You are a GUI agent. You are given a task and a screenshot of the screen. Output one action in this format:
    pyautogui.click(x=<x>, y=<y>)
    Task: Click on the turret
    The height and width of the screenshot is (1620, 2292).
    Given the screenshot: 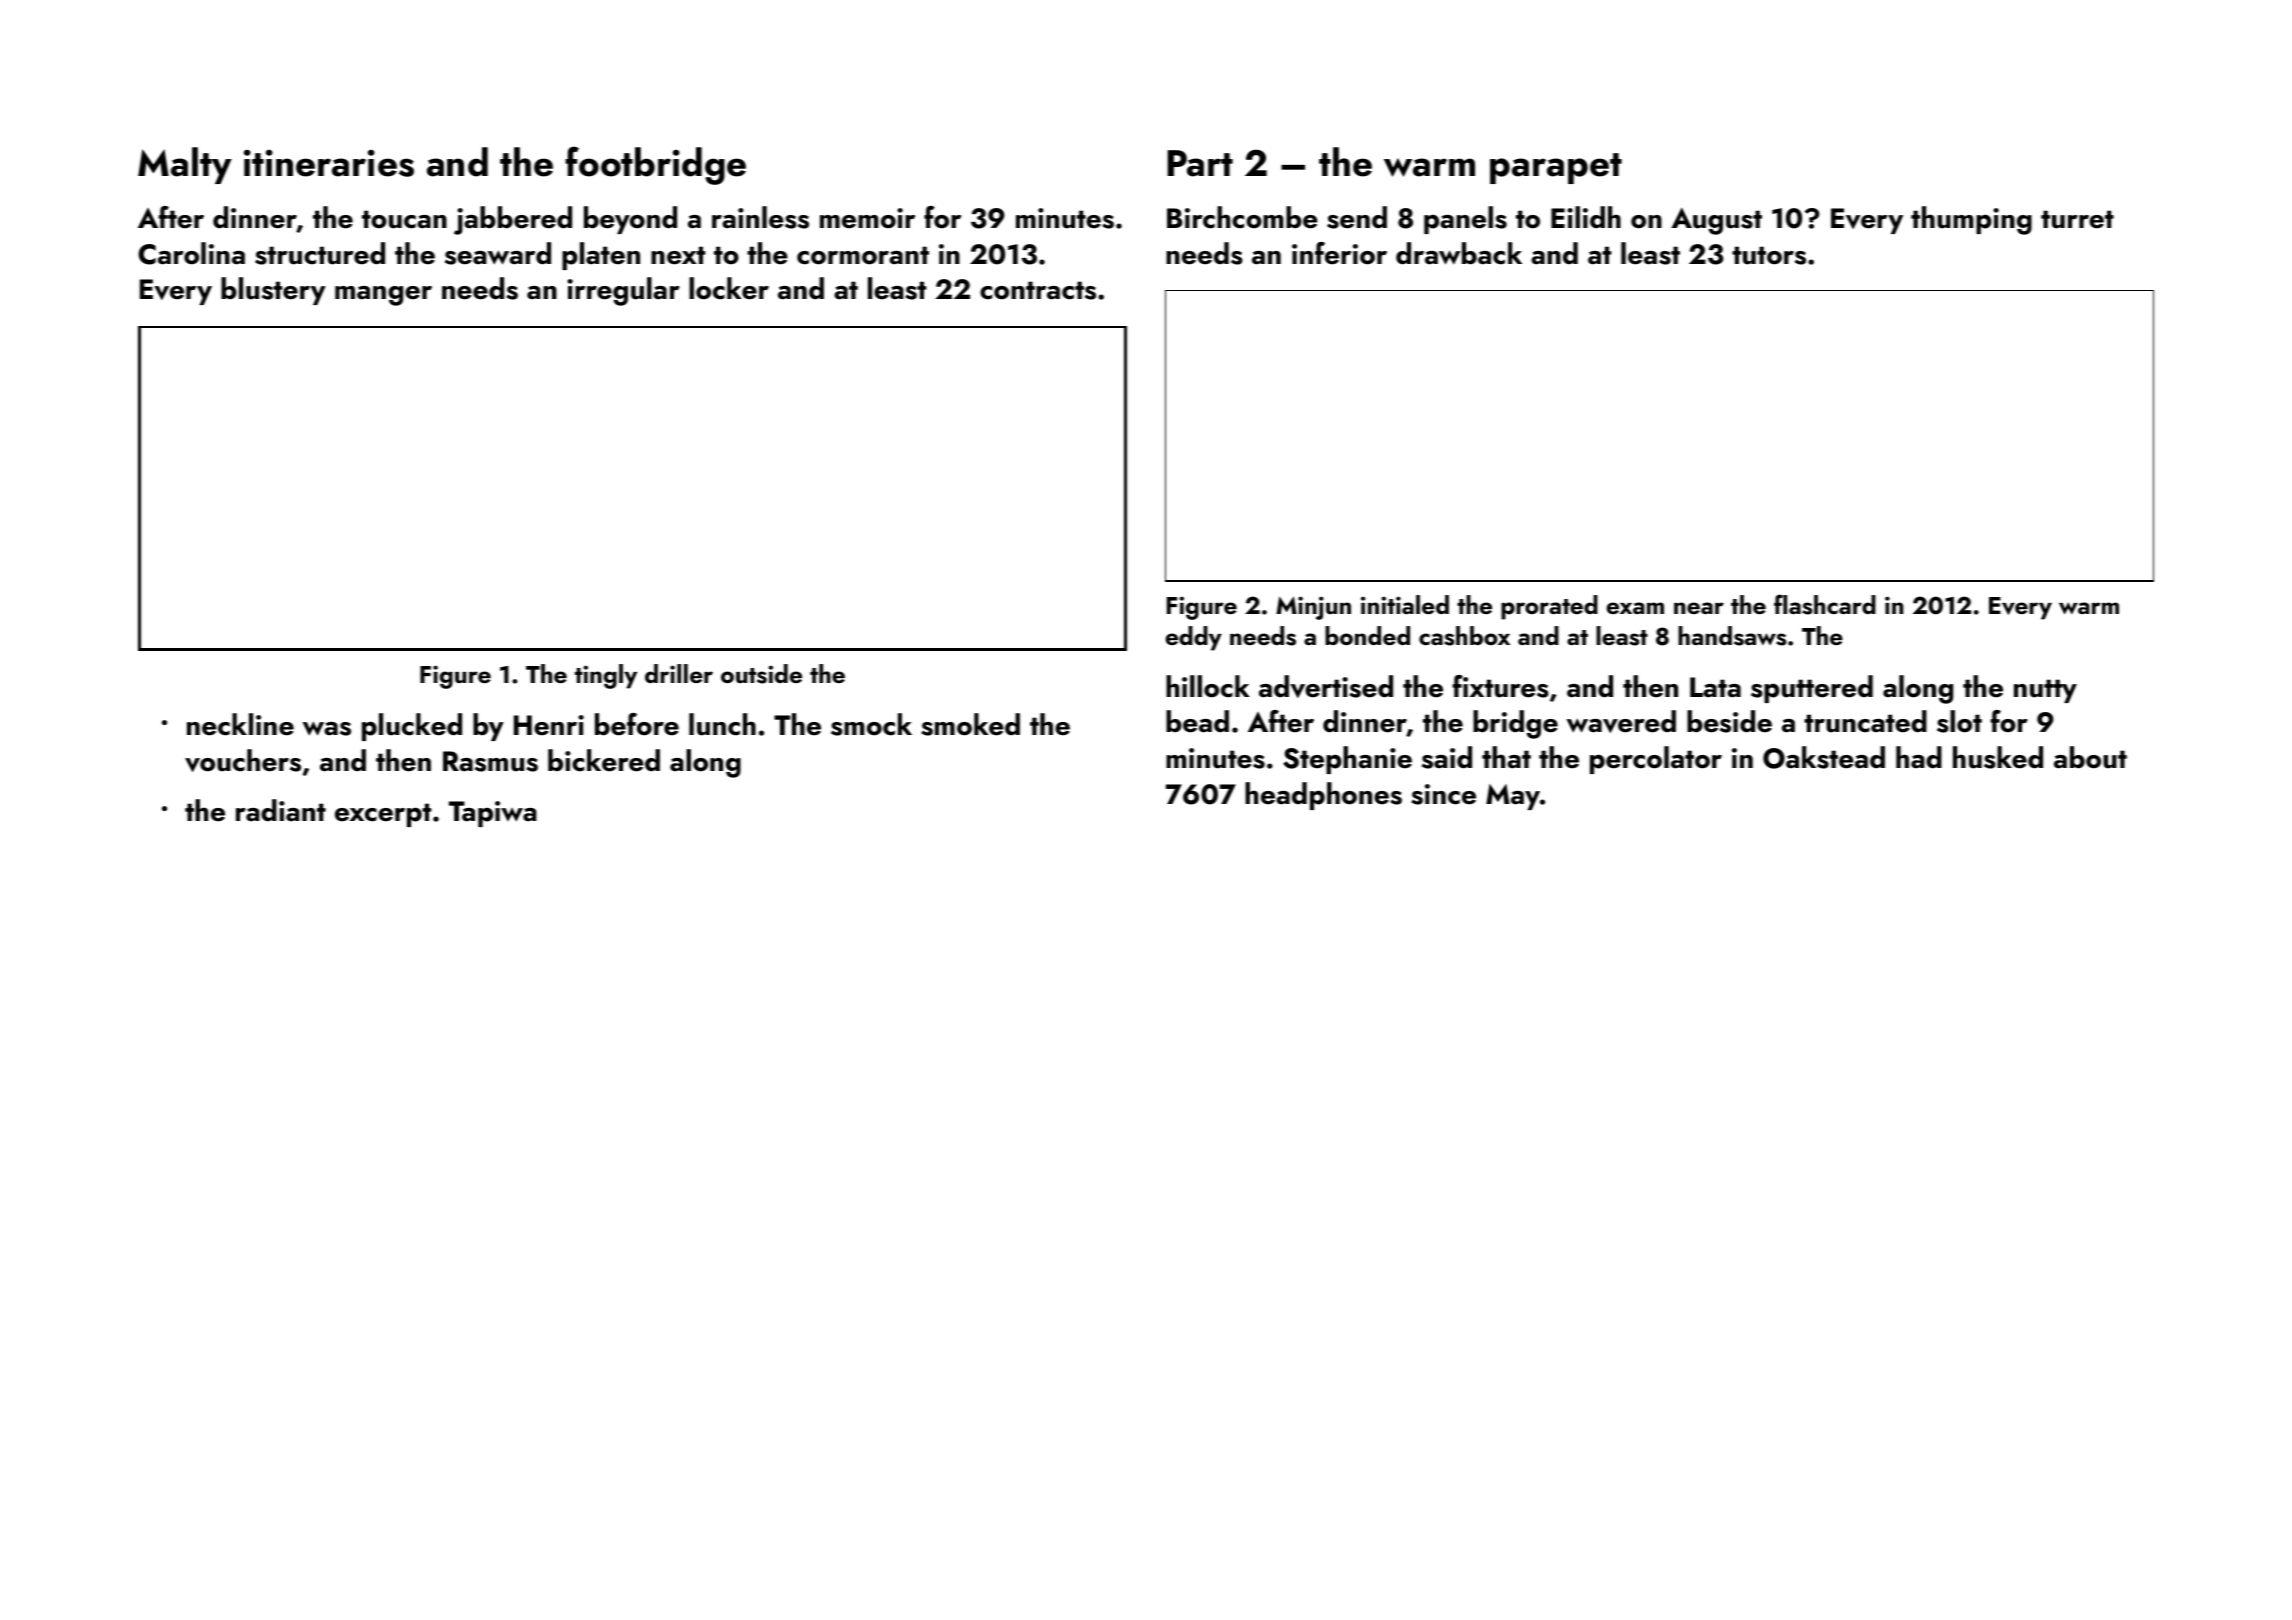 What is the action you would take?
    pyautogui.click(x=2077, y=219)
